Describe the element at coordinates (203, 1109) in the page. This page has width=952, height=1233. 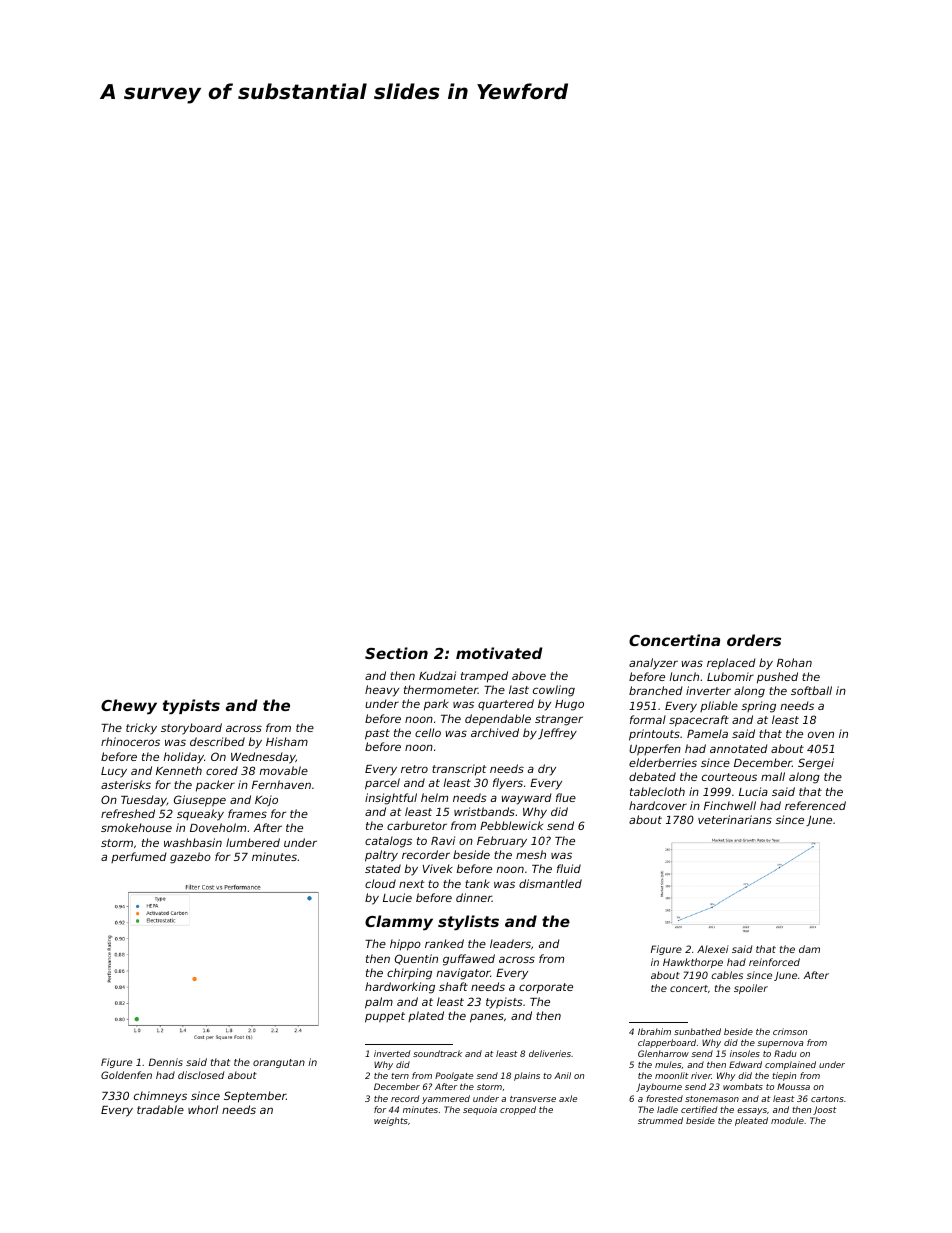
I see `whorl` at that location.
